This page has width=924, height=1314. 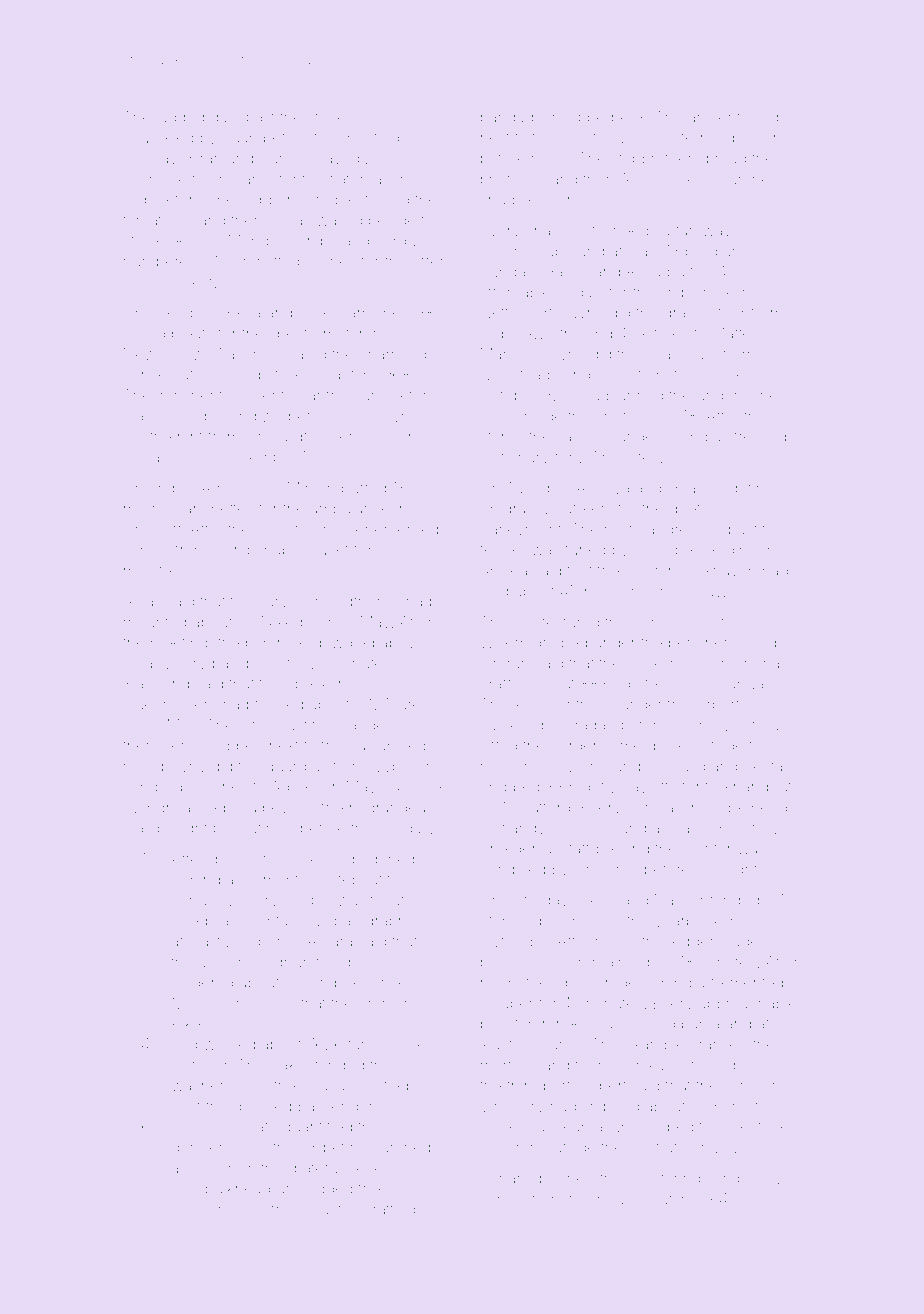 What do you see at coordinates (571, 622) in the page?
I see `textured` at bounding box center [571, 622].
